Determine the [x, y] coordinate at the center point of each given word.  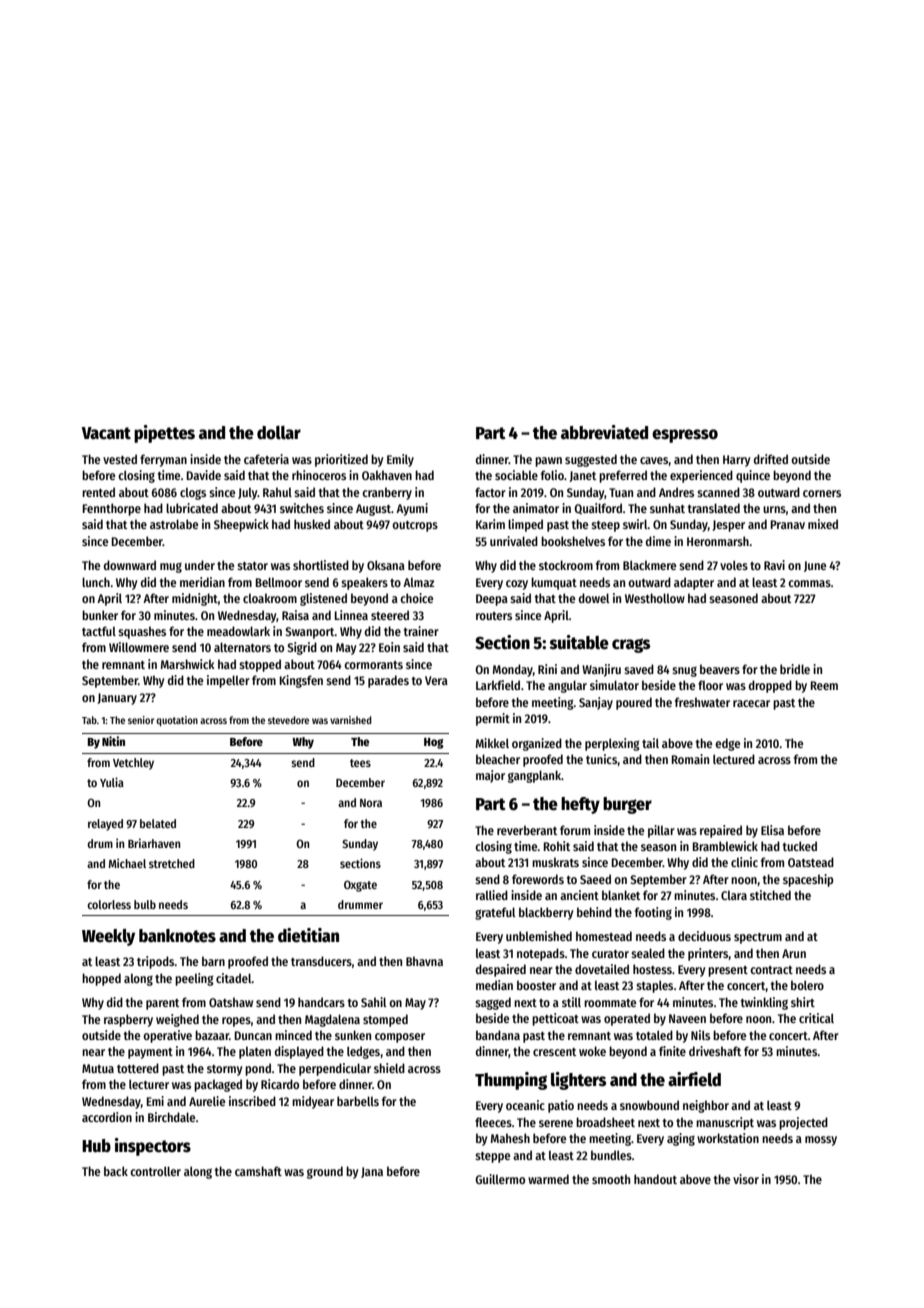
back [116, 1171]
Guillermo [500, 1179]
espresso [685, 436]
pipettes [164, 434]
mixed [823, 524]
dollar [279, 433]
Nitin [113, 741]
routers [494, 616]
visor [746, 1179]
